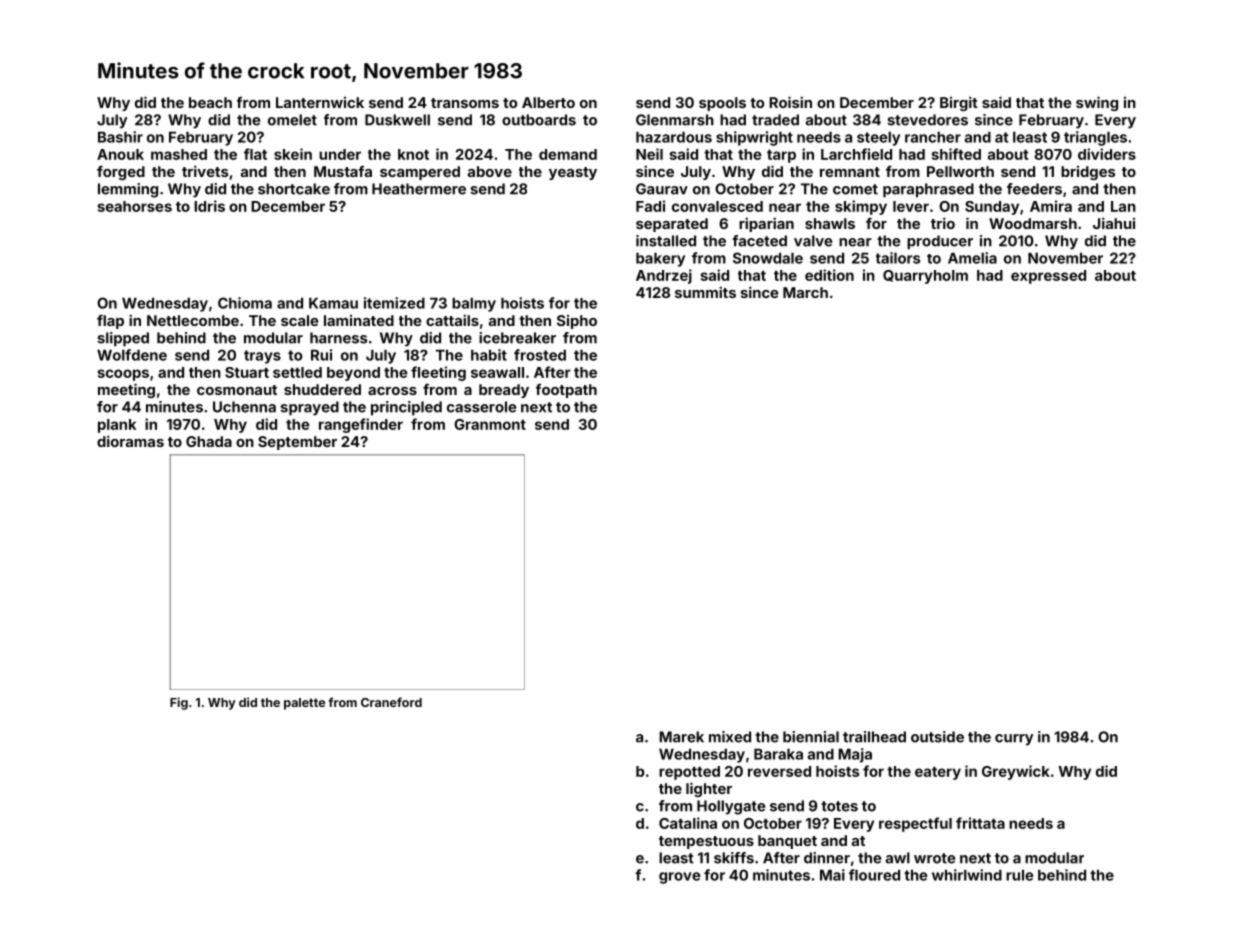 This image has width=1233, height=952. What do you see at coordinates (179, 703) in the image?
I see `Fig` at bounding box center [179, 703].
